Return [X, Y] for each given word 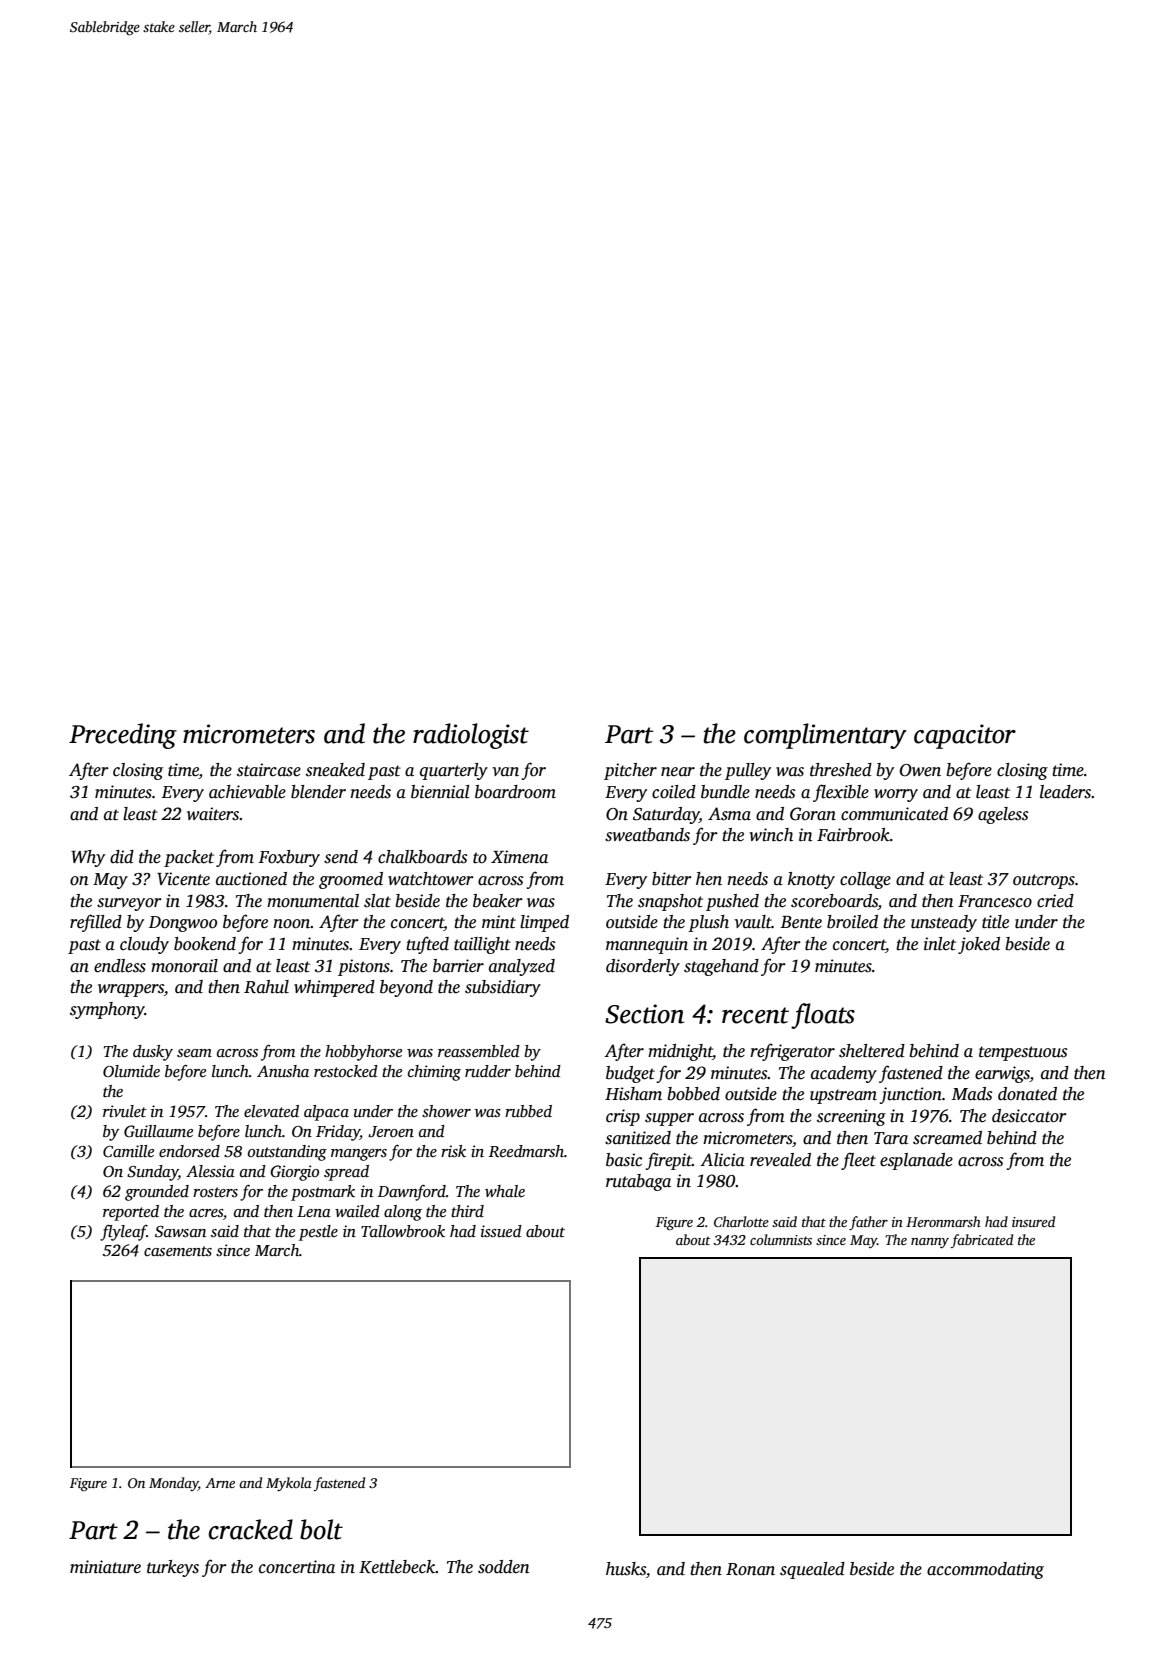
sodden [504, 1567]
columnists [781, 1239]
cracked [251, 1529]
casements [178, 1251]
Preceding [123, 736]
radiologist [471, 736]
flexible [841, 793]
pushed [732, 902]
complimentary [825, 736]
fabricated [982, 1241]
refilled [96, 923]
